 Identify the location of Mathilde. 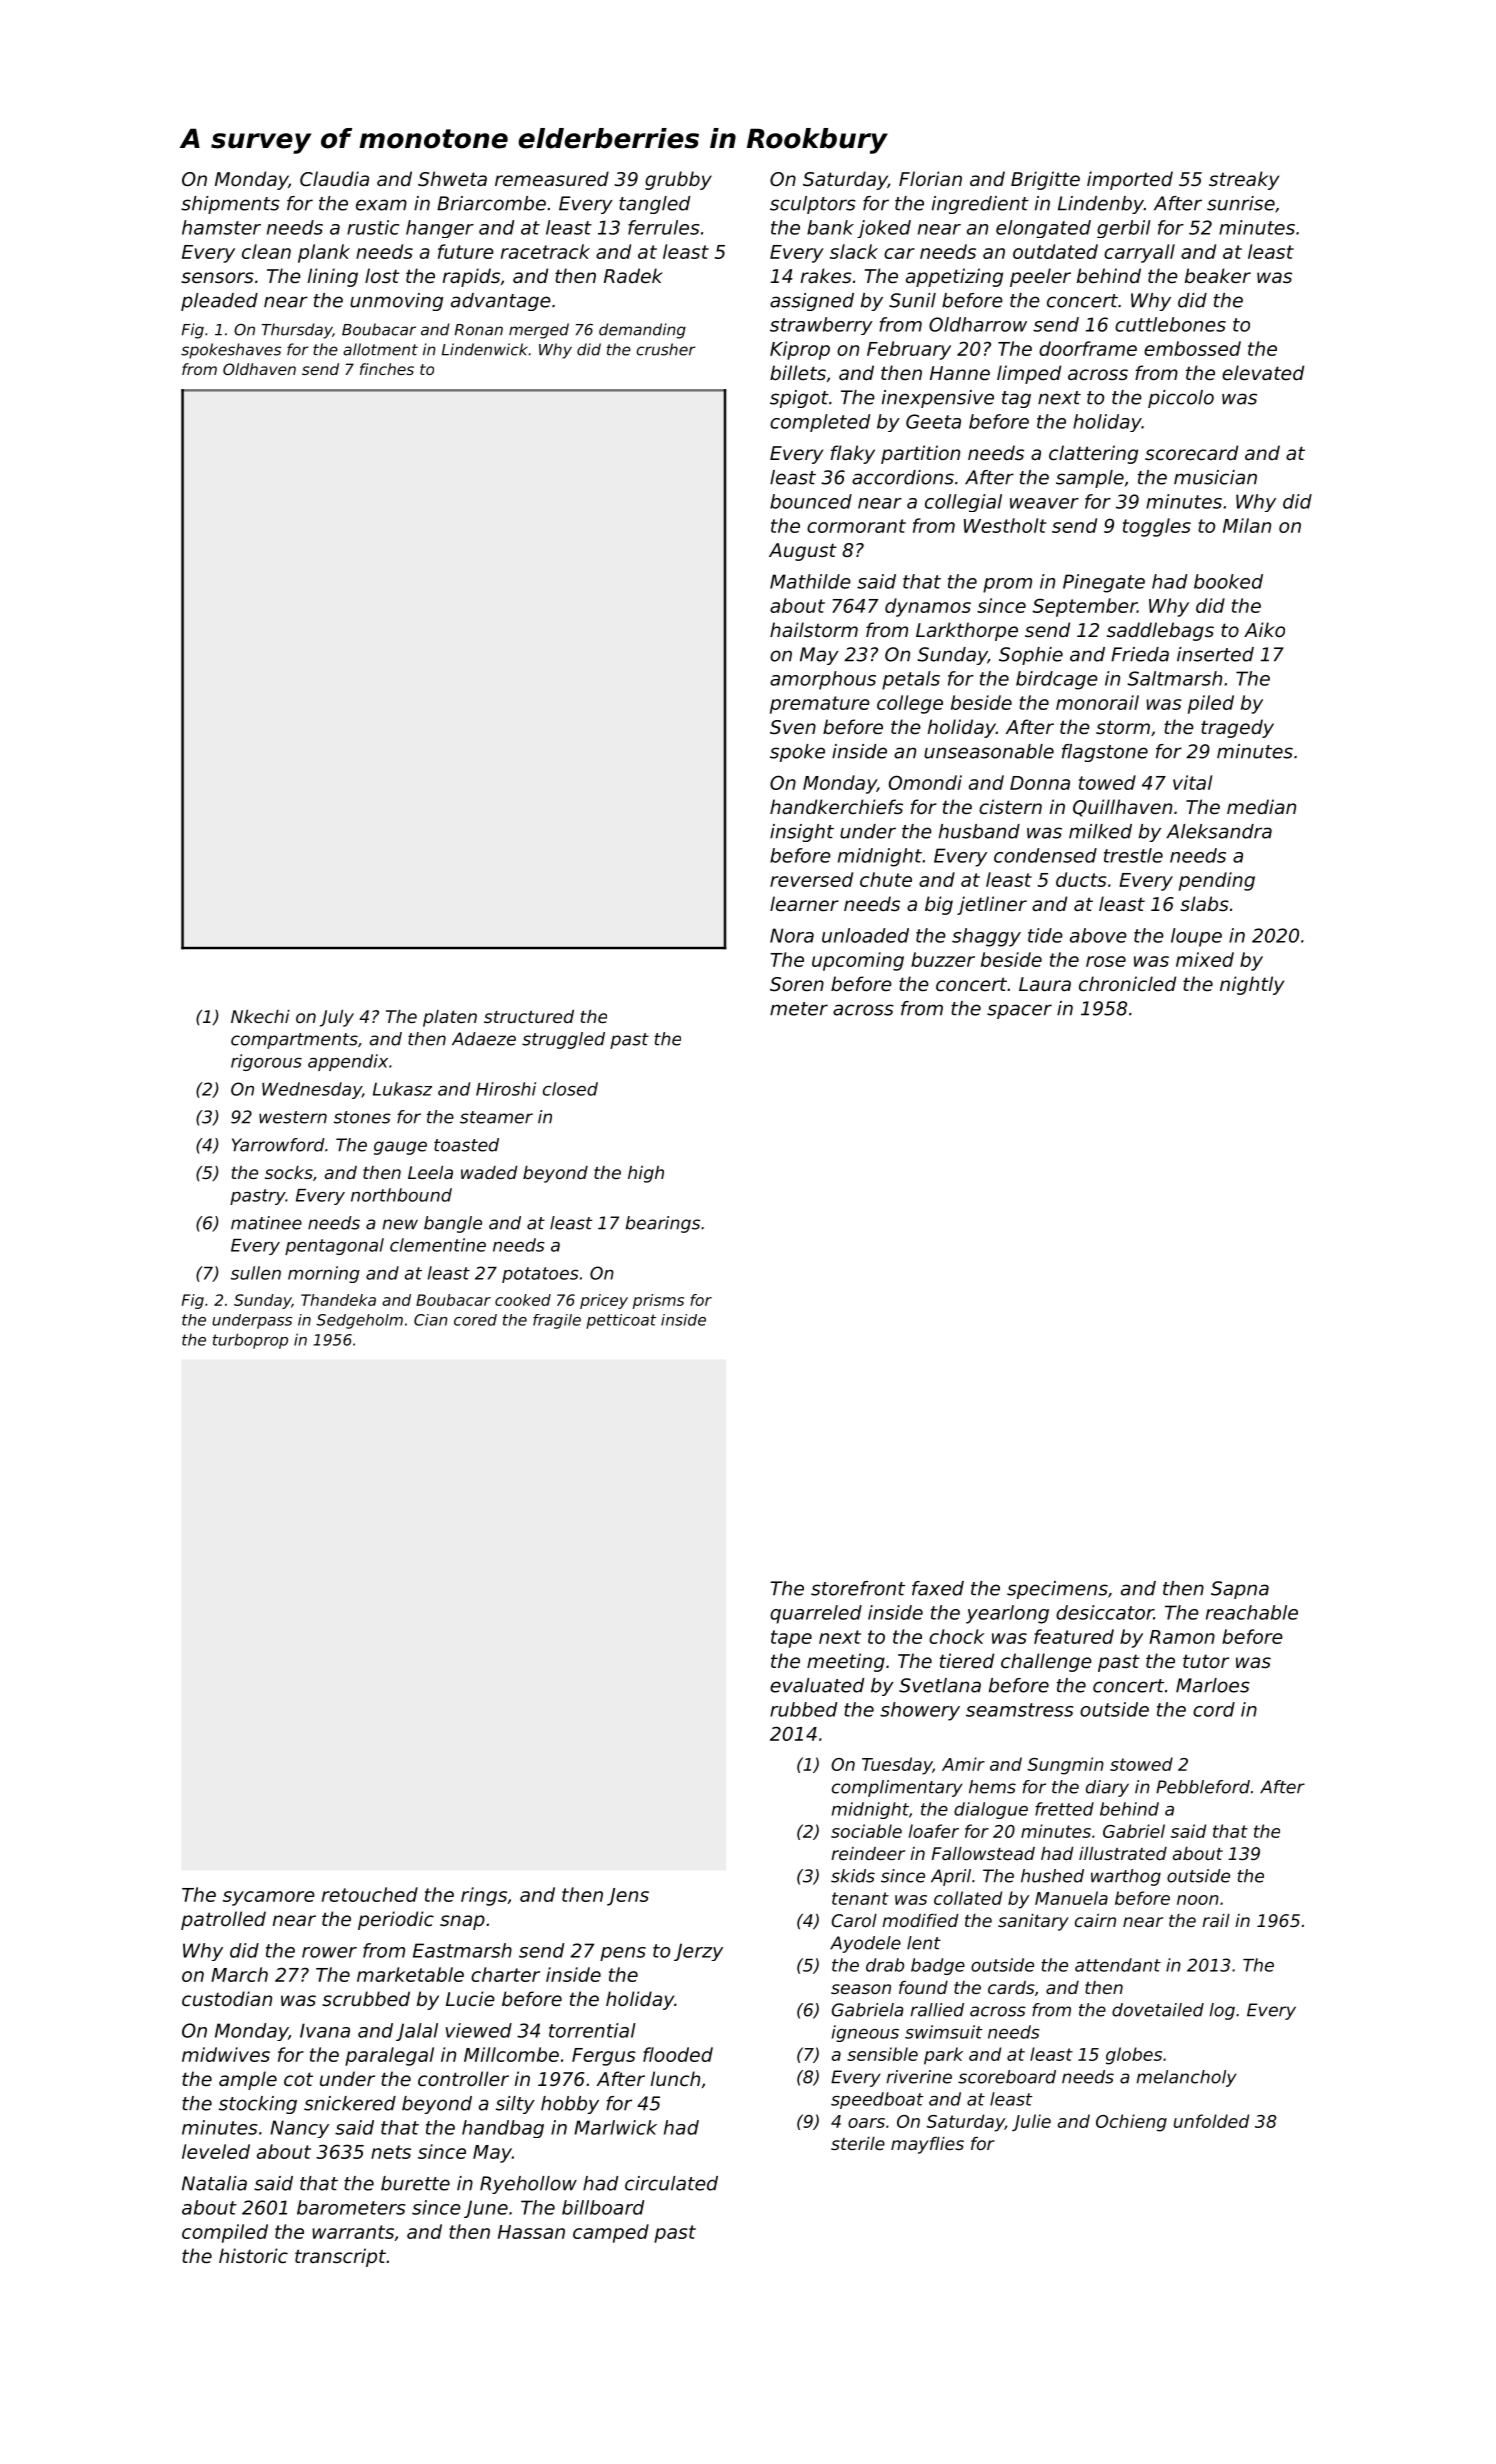
(810, 581).
